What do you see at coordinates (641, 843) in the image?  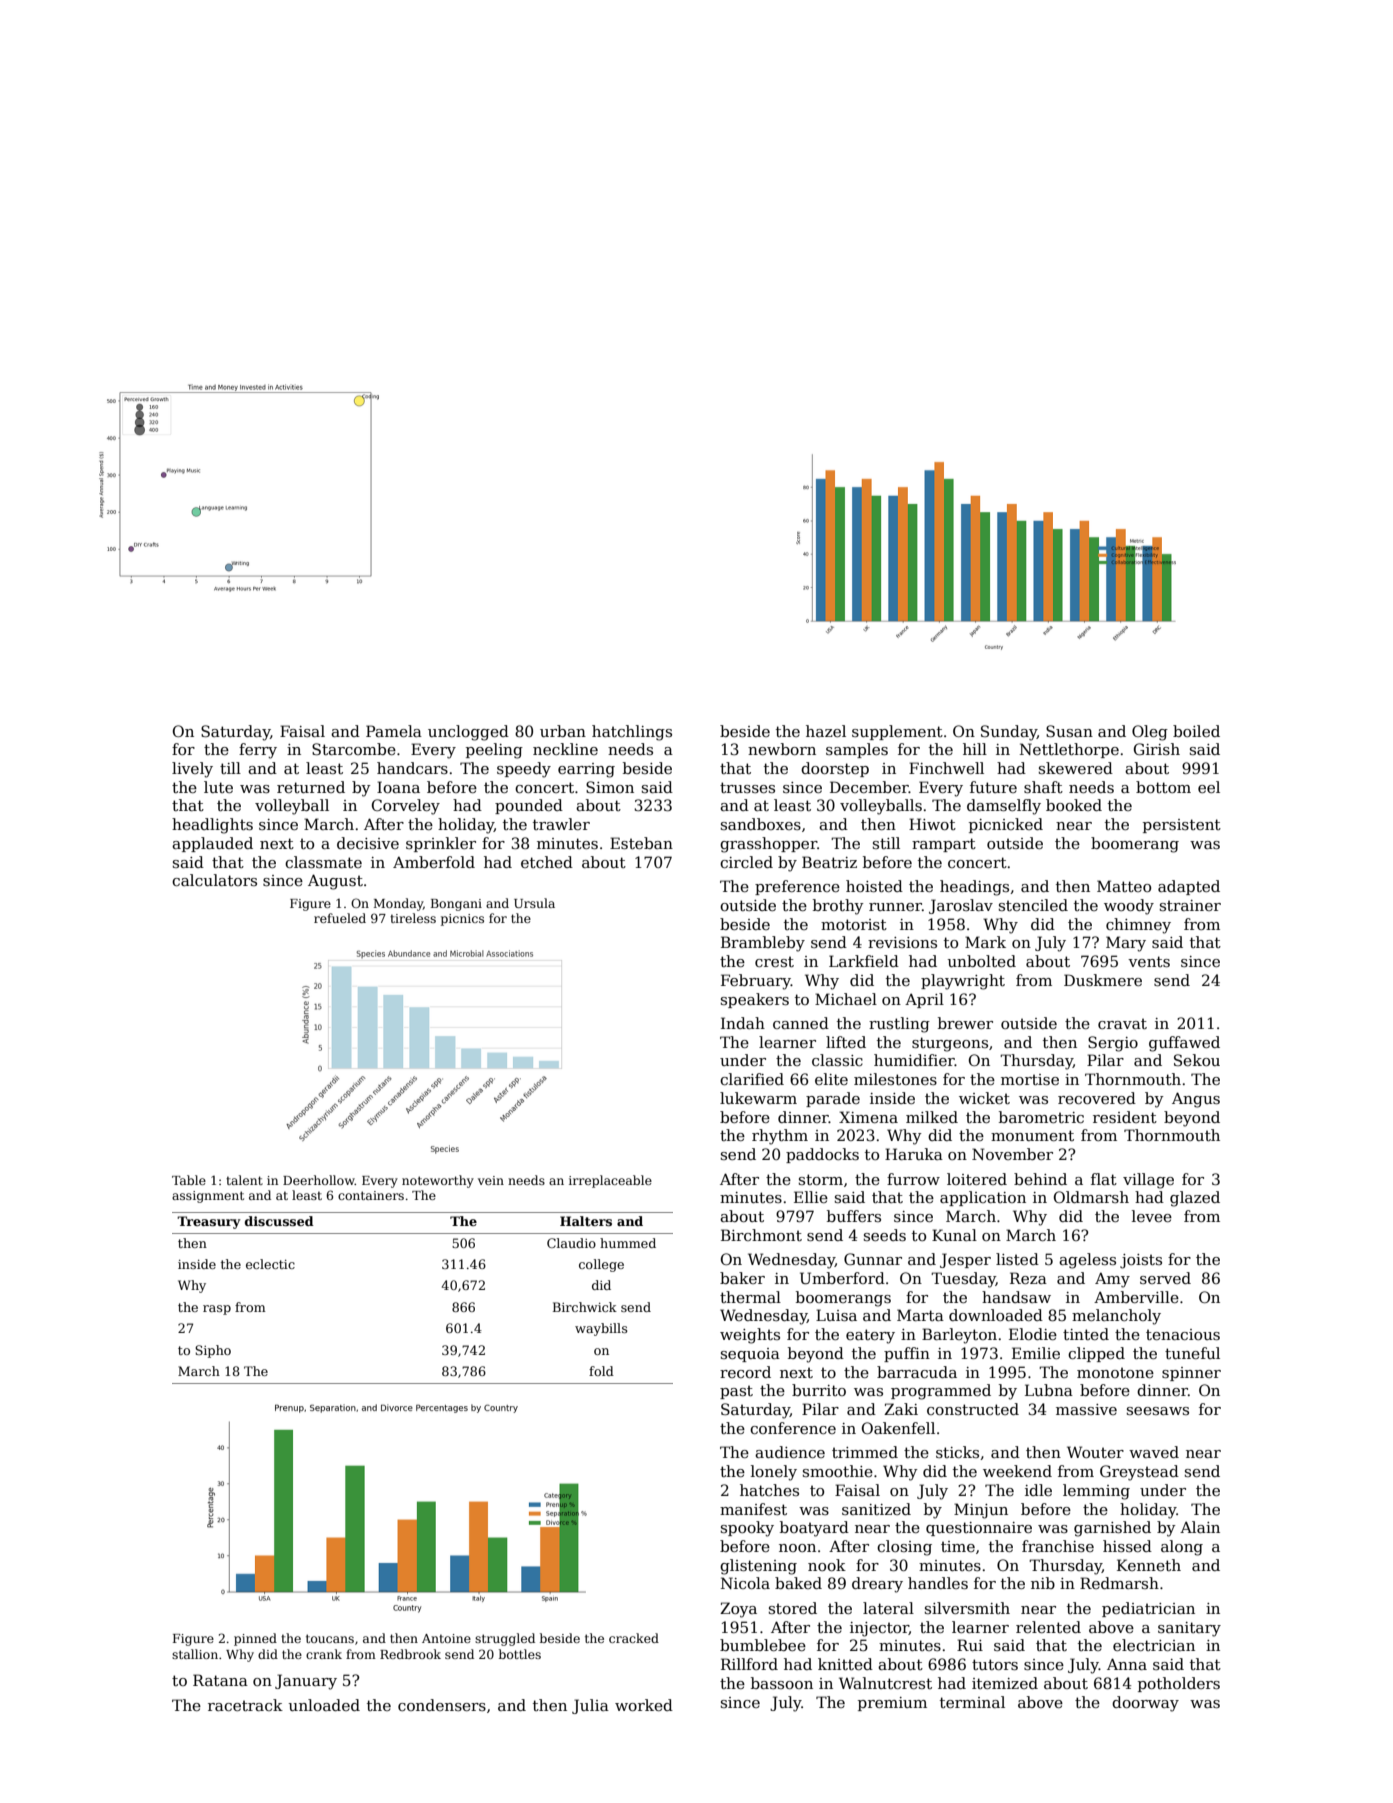 I see `Esteban` at bounding box center [641, 843].
